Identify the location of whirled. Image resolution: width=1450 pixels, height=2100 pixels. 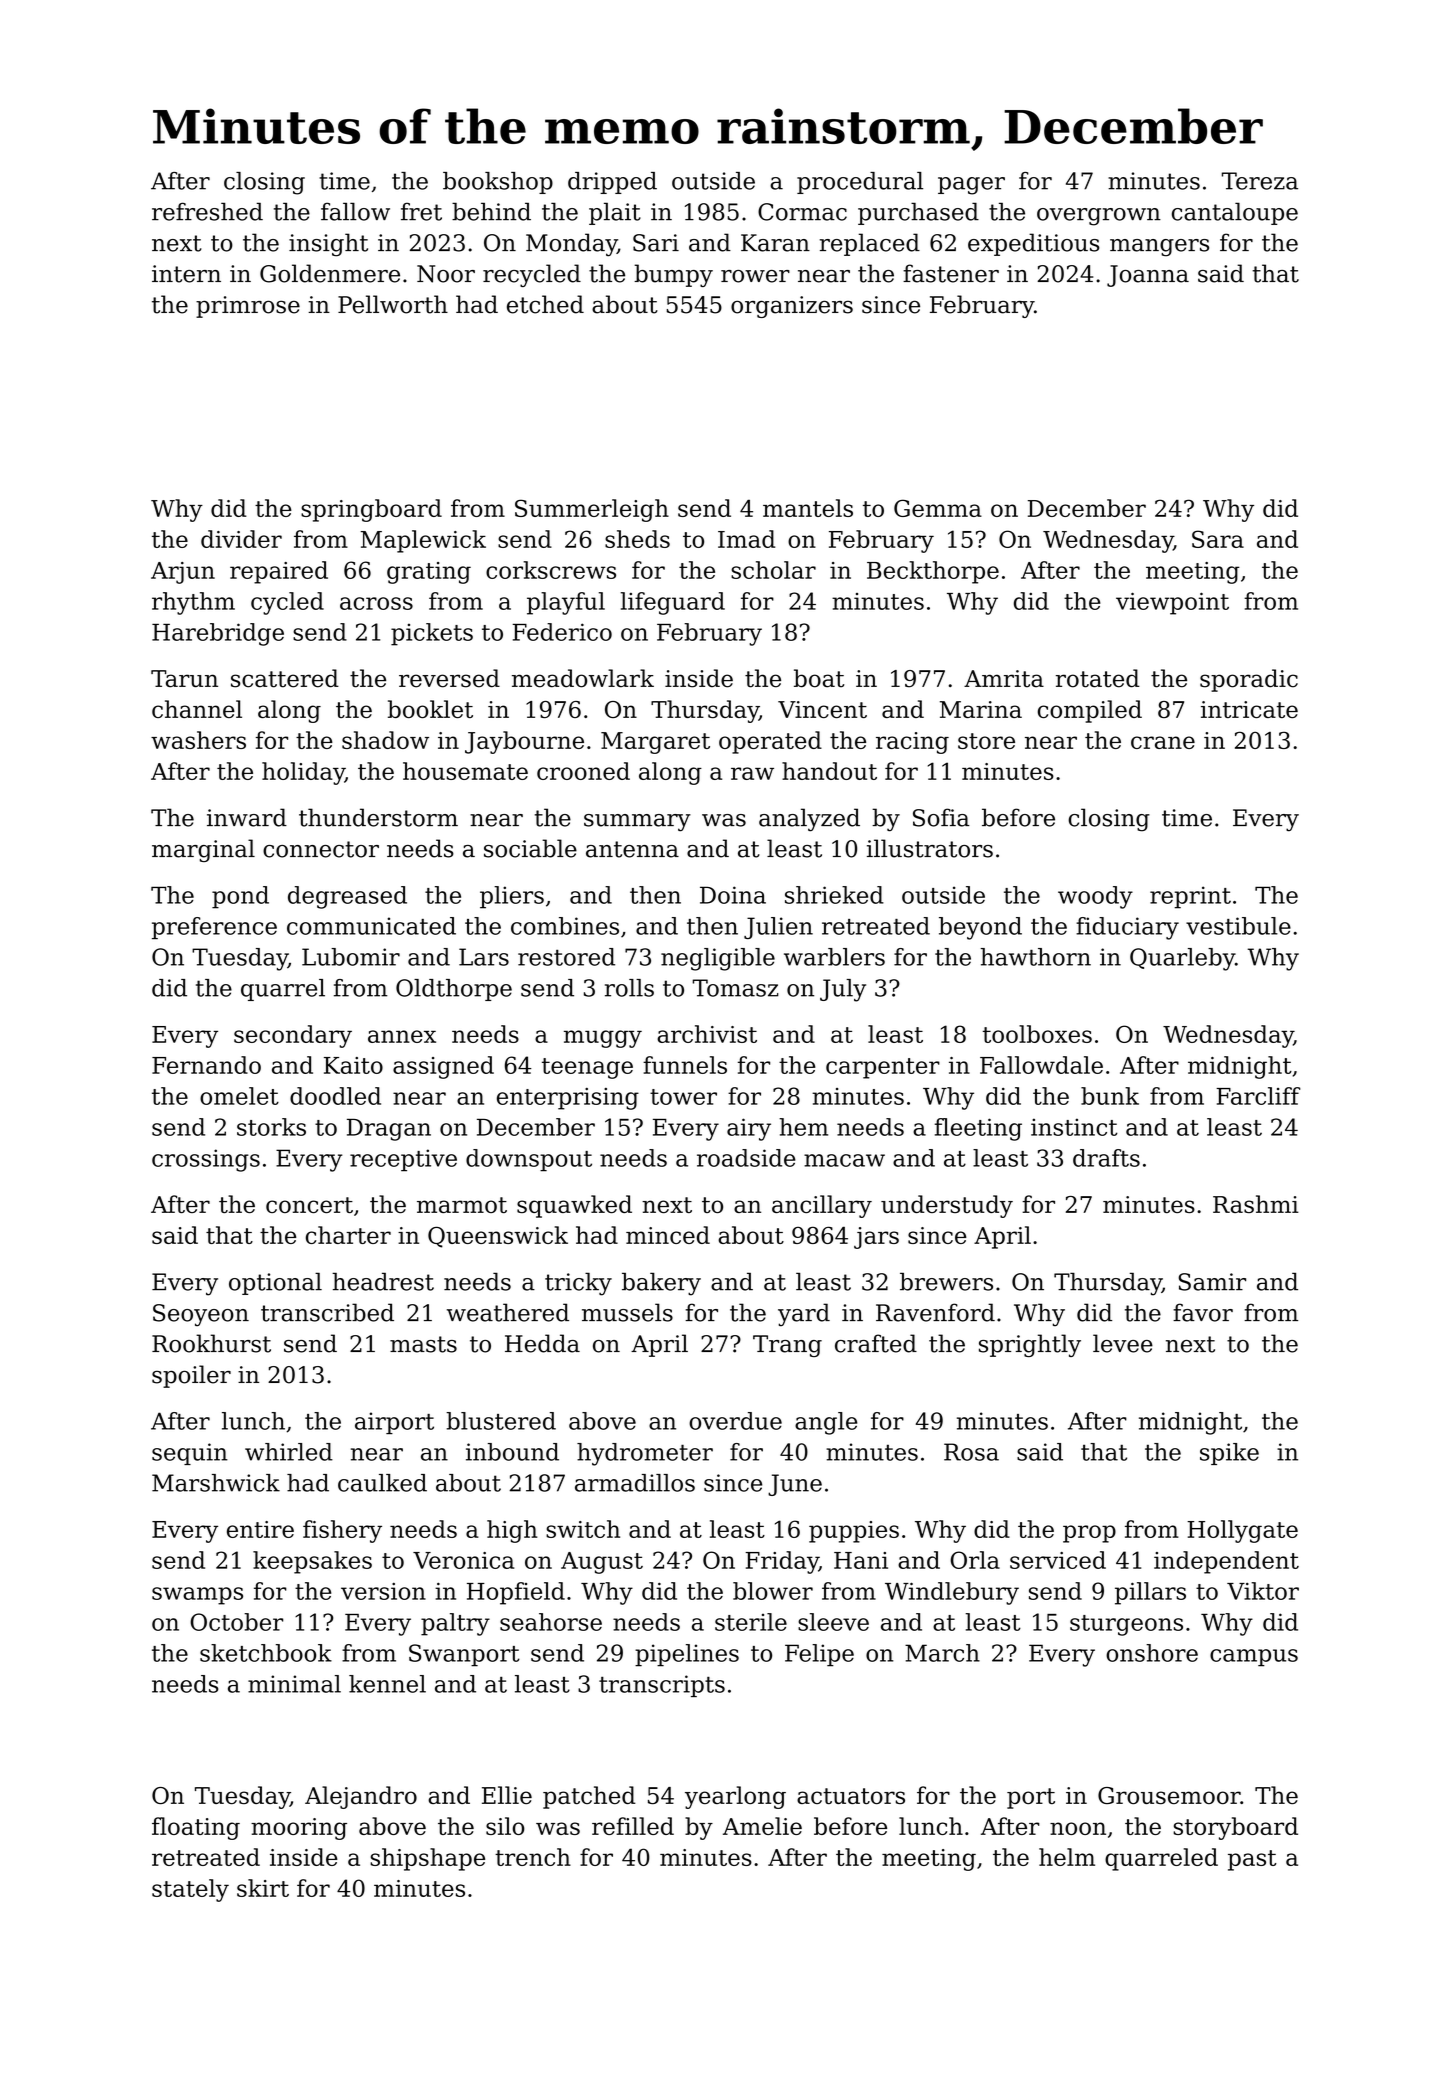
(289, 1452).
